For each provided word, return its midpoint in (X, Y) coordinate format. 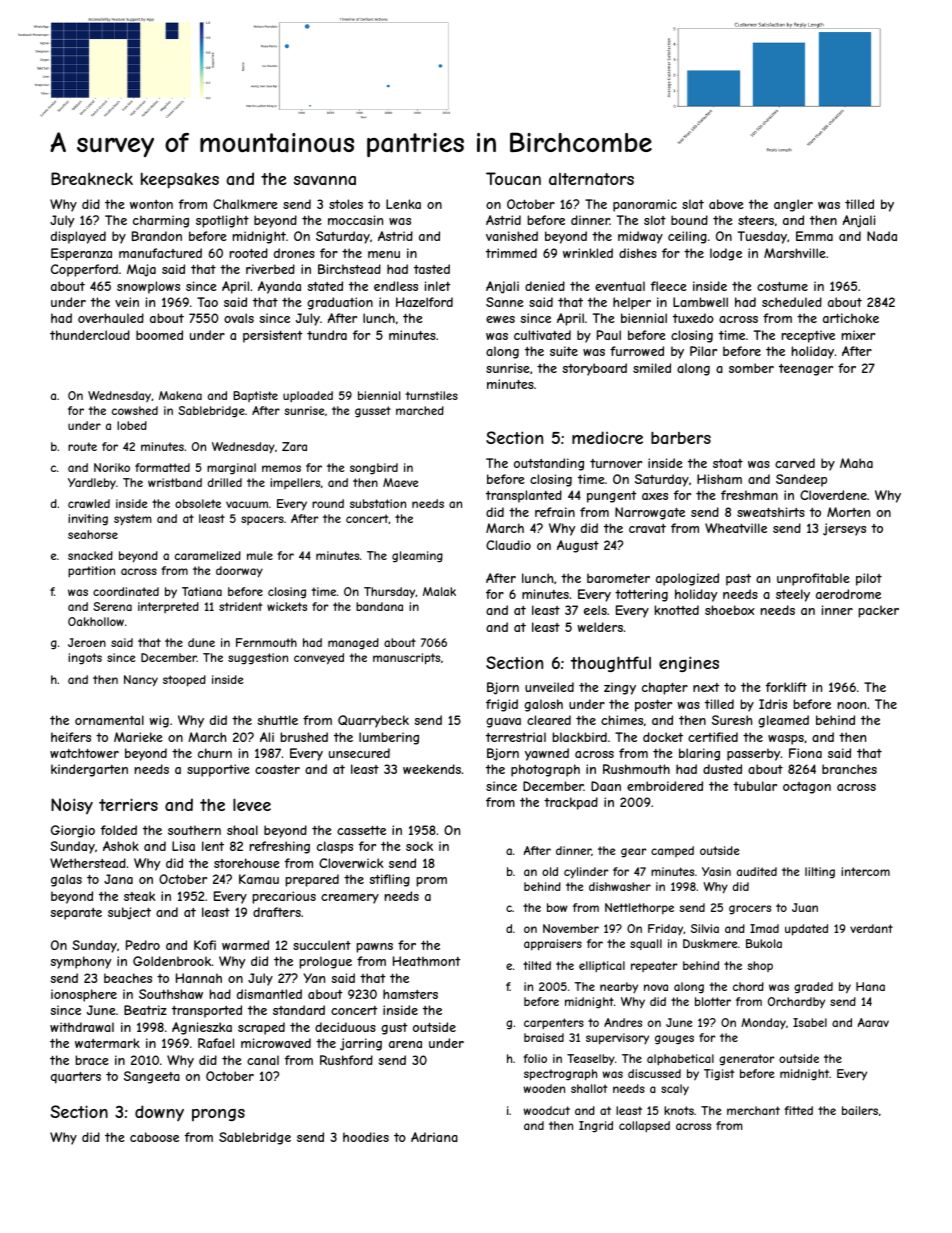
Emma (814, 236)
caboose (154, 1137)
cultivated (542, 335)
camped (672, 851)
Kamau (259, 879)
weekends (432, 769)
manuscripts (406, 659)
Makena (180, 395)
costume (782, 286)
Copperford (84, 270)
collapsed (644, 1127)
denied (545, 286)
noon (852, 705)
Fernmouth (266, 642)
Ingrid (596, 1127)
